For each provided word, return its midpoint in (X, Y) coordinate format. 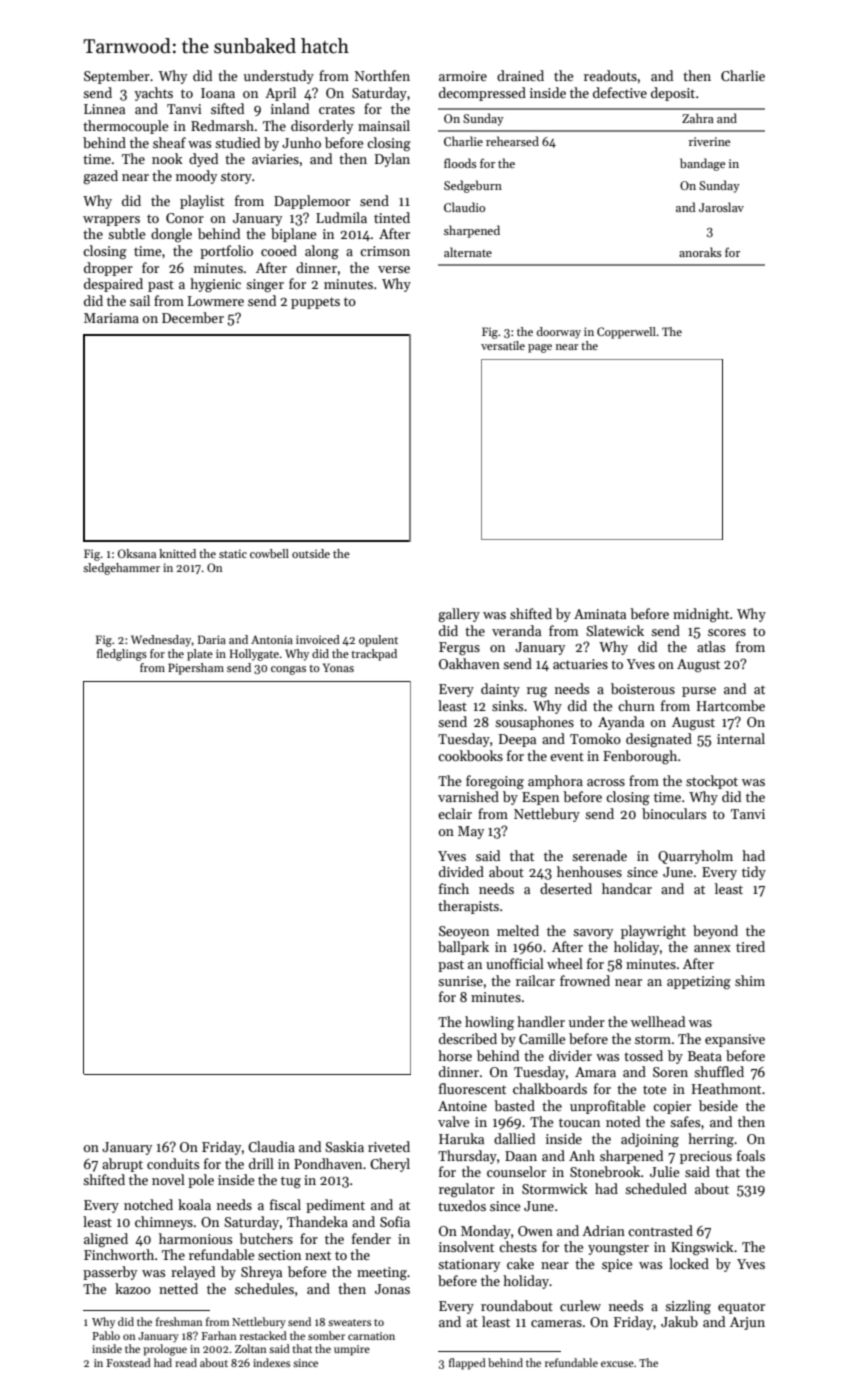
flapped (467, 1364)
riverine (709, 141)
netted (178, 1288)
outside (311, 553)
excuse (617, 1364)
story (236, 178)
